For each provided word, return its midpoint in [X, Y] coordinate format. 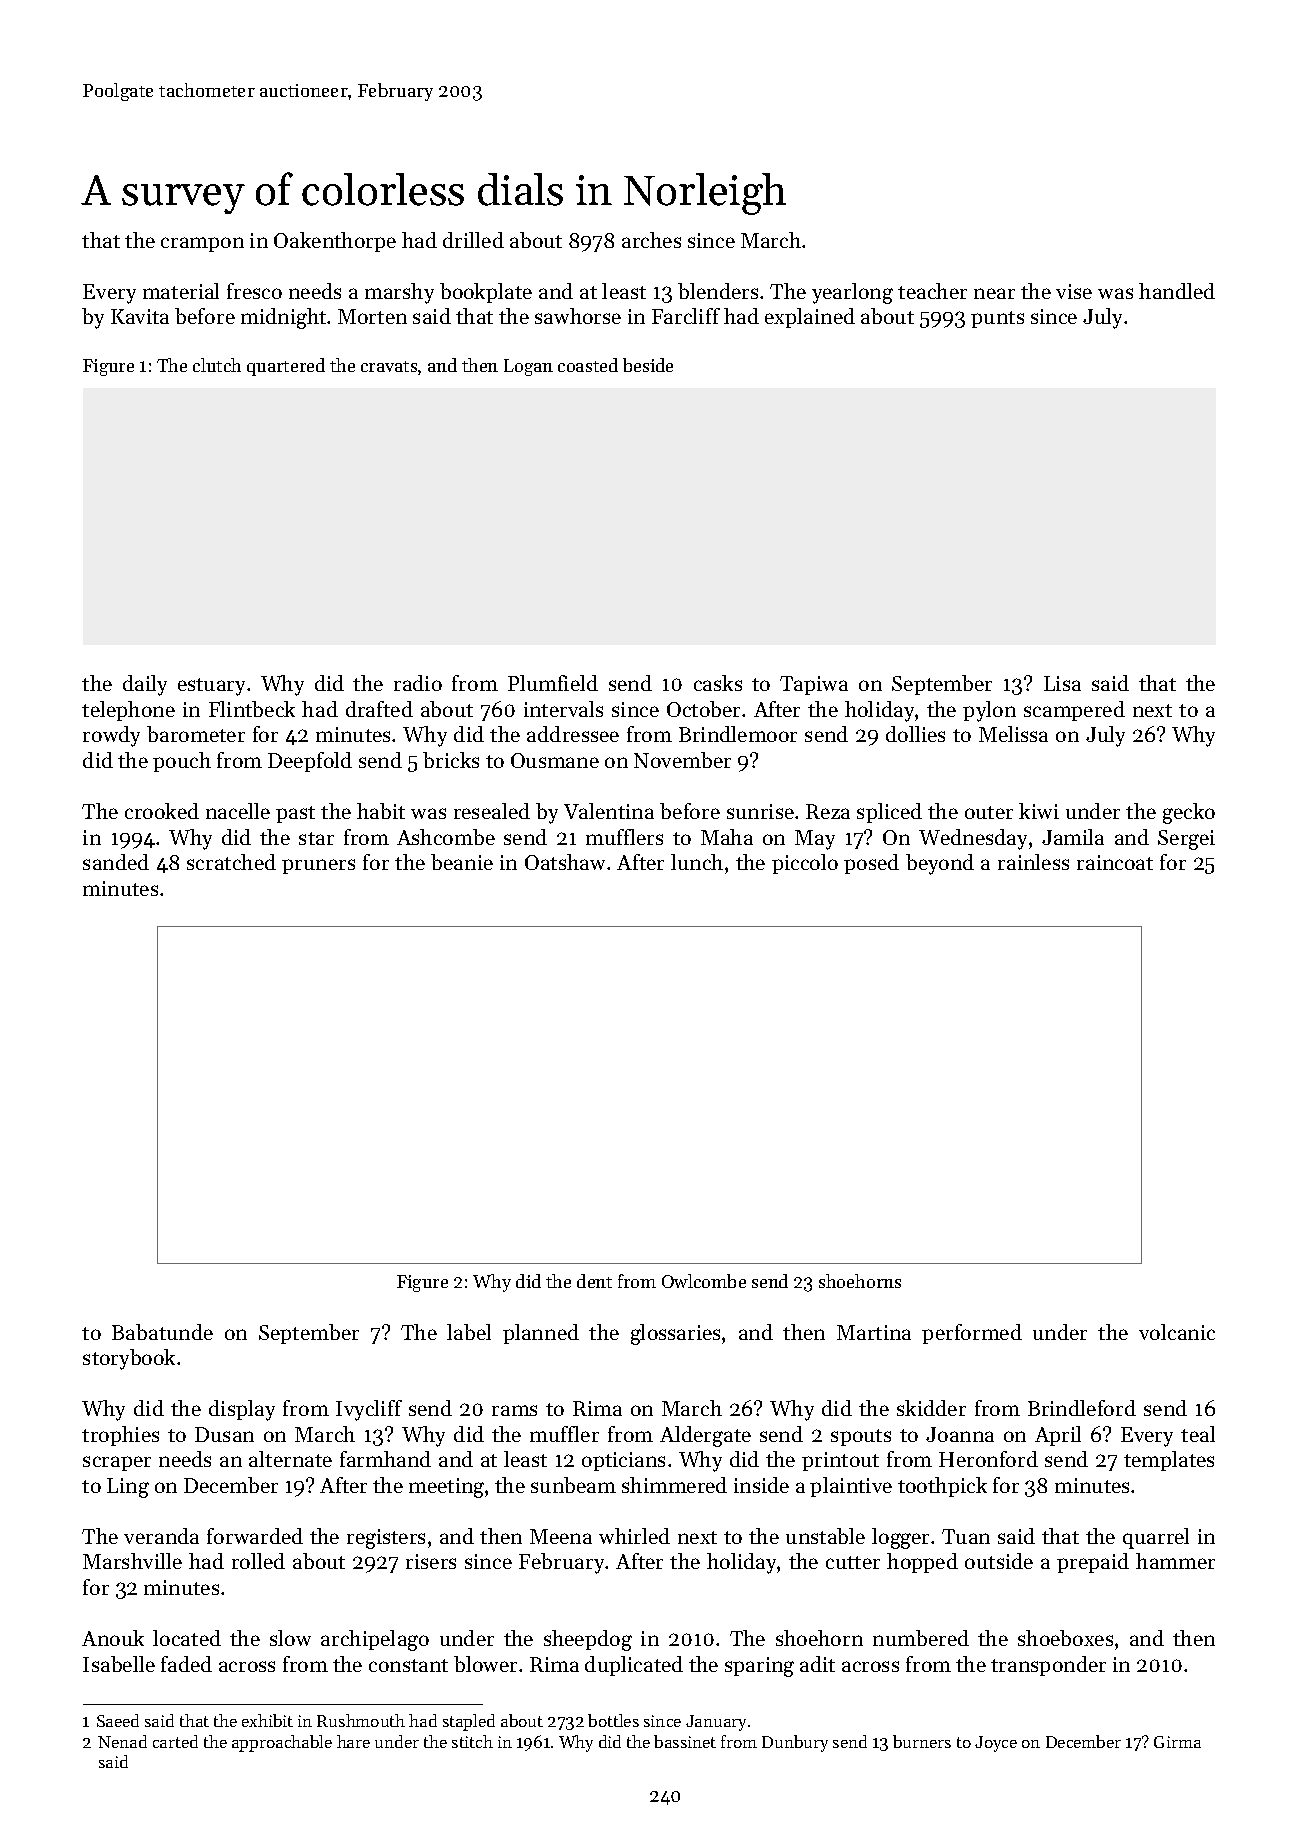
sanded [116, 862]
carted [175, 1741]
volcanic [1177, 1332]
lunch [697, 862]
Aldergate [705, 1436]
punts [997, 319]
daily [145, 685]
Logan [528, 367]
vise [1074, 291]
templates [1169, 1461]
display [242, 1410]
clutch [217, 365]
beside [648, 365]
